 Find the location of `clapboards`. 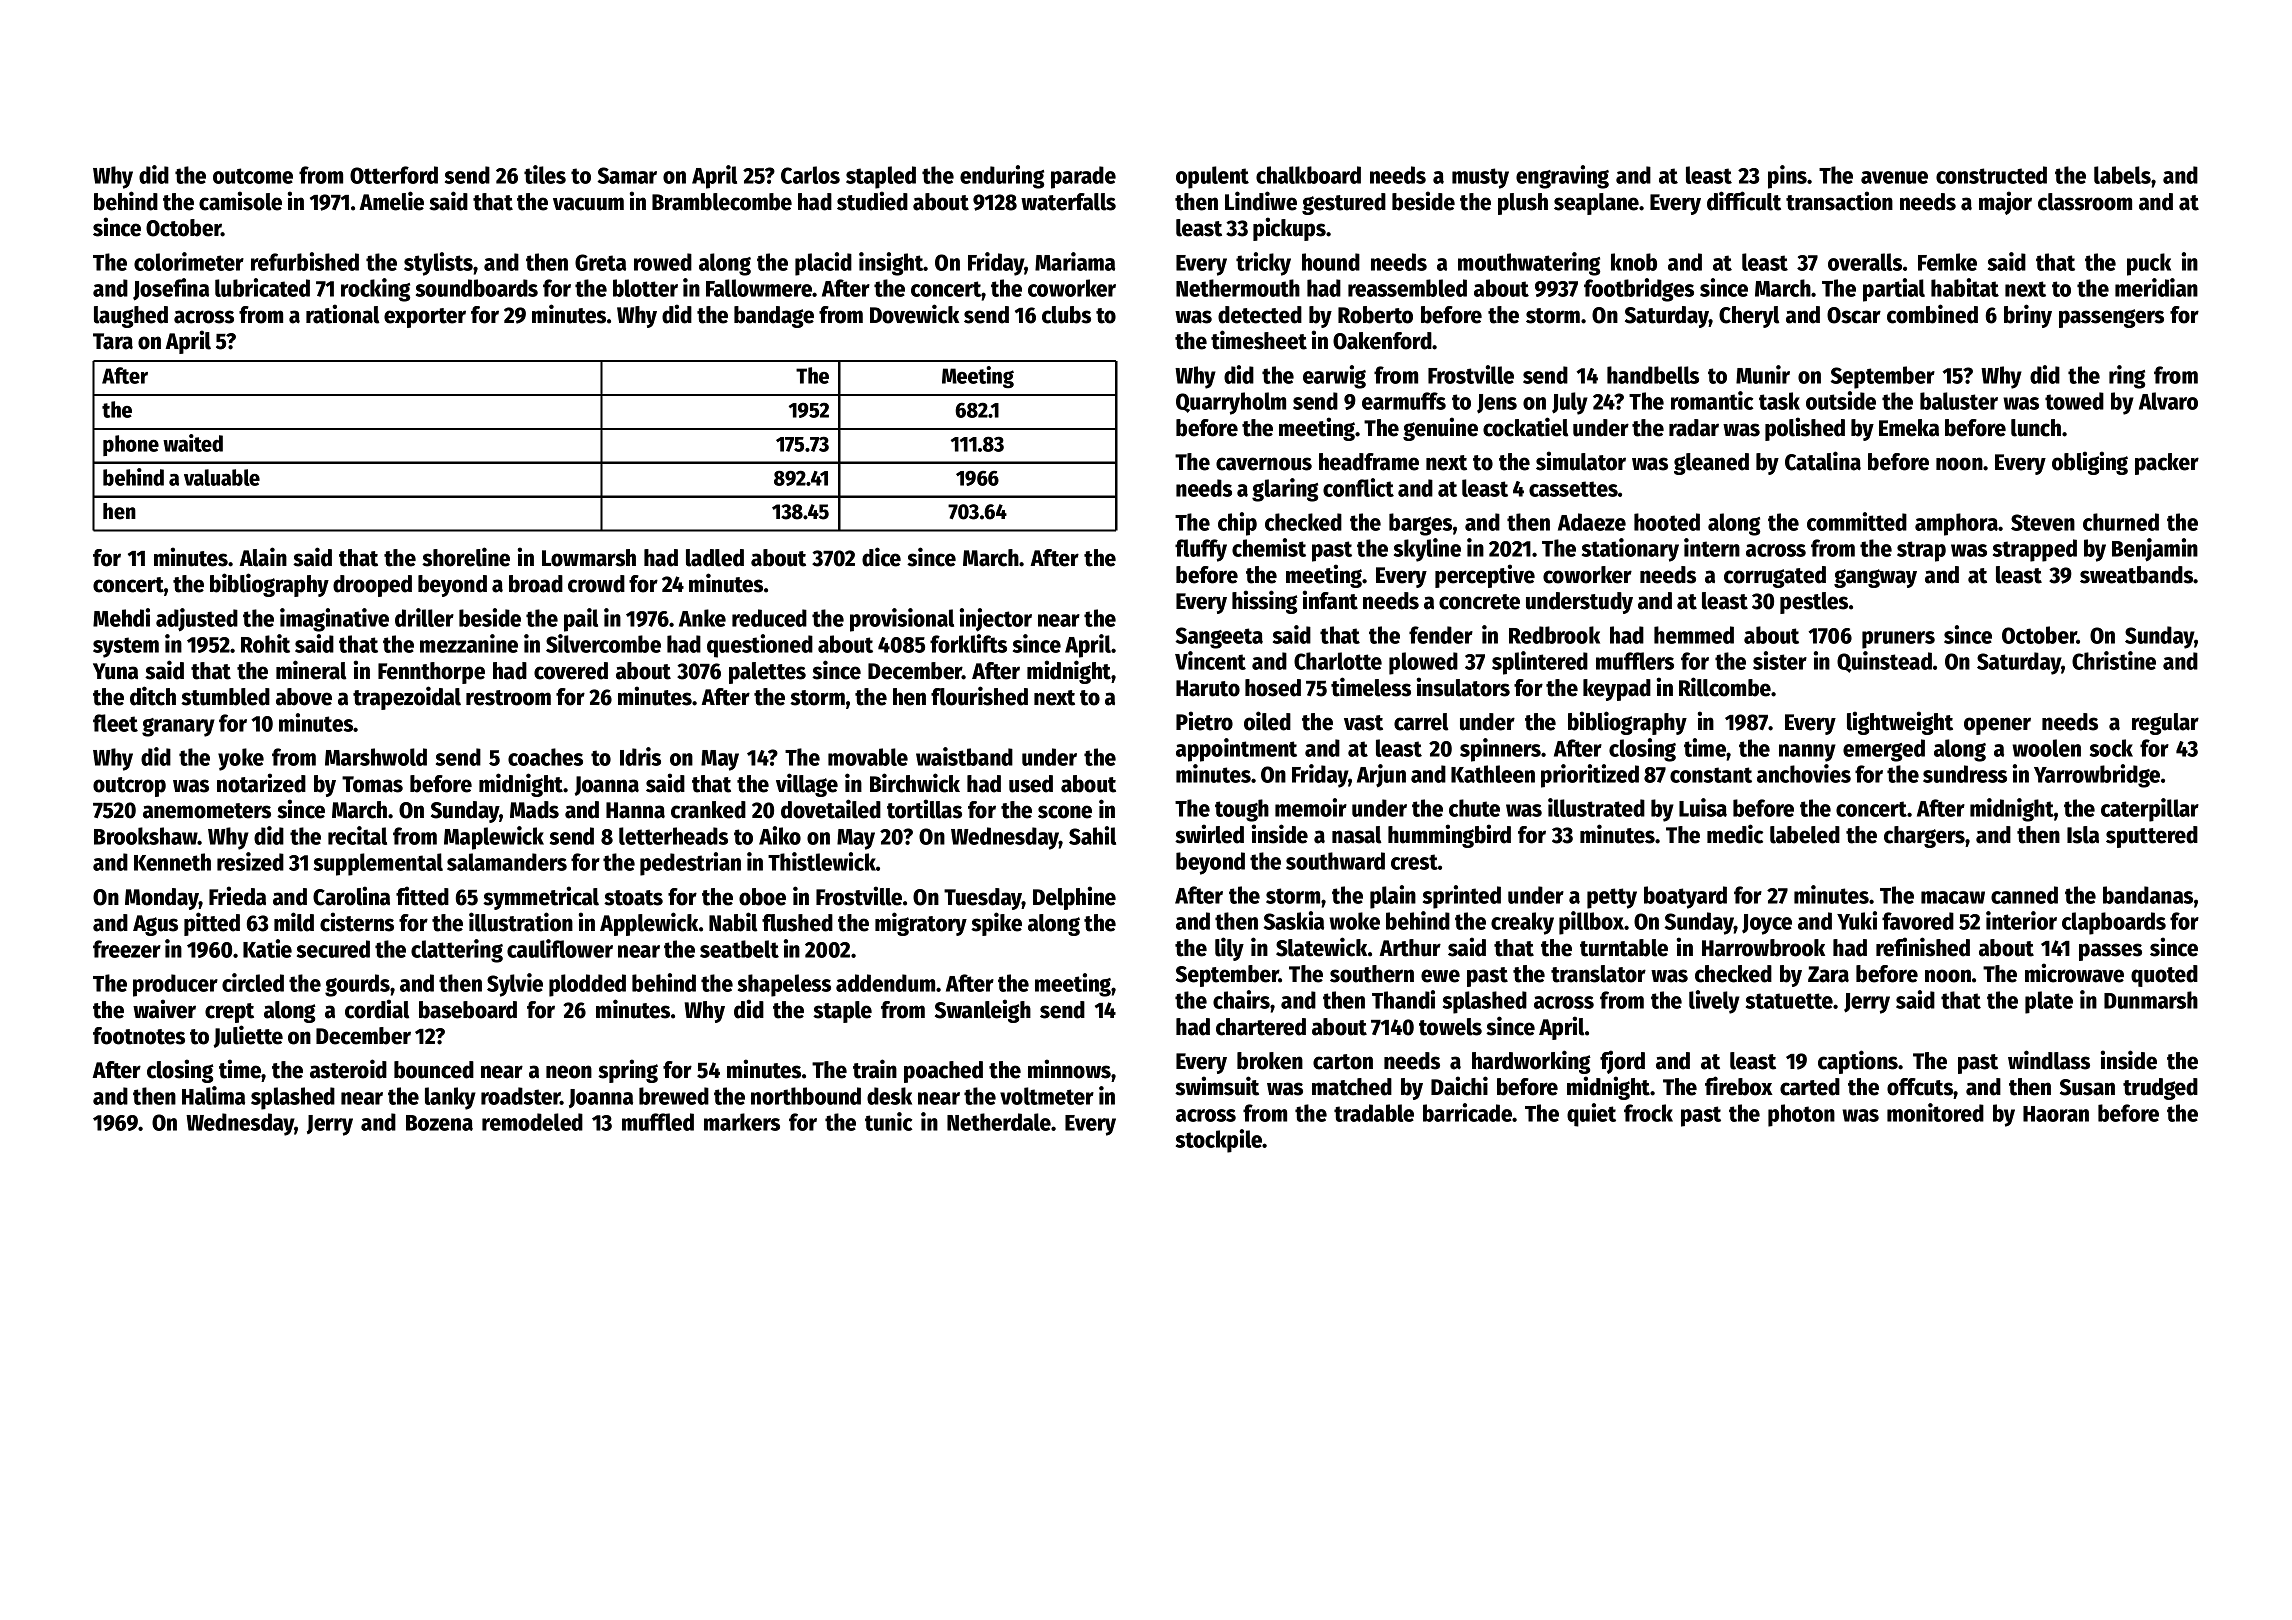

clapboards is located at coordinates (2114, 923).
